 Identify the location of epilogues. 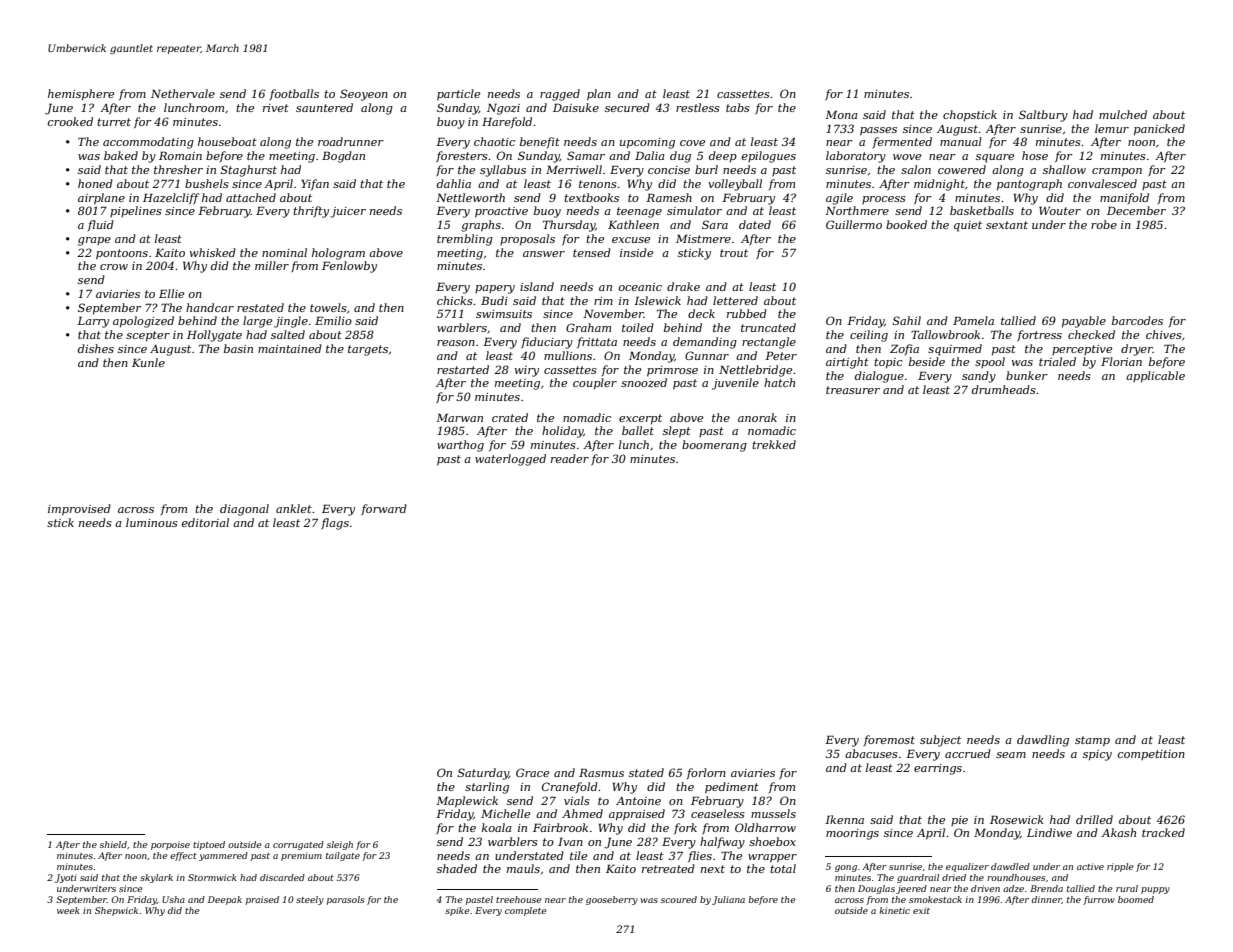
(769, 157).
